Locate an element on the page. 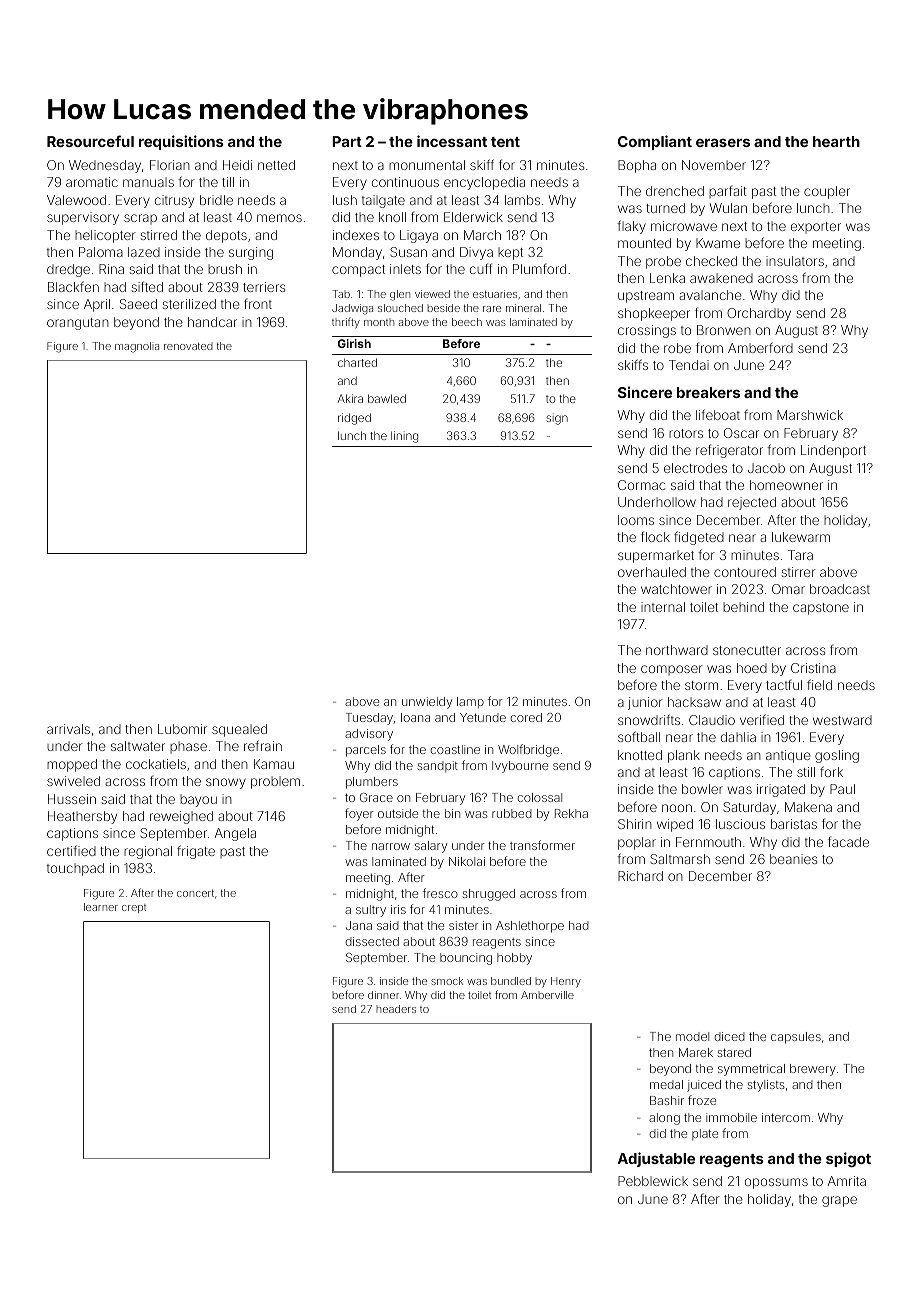 The height and width of the document is (1308, 924). beanies is located at coordinates (793, 859).
